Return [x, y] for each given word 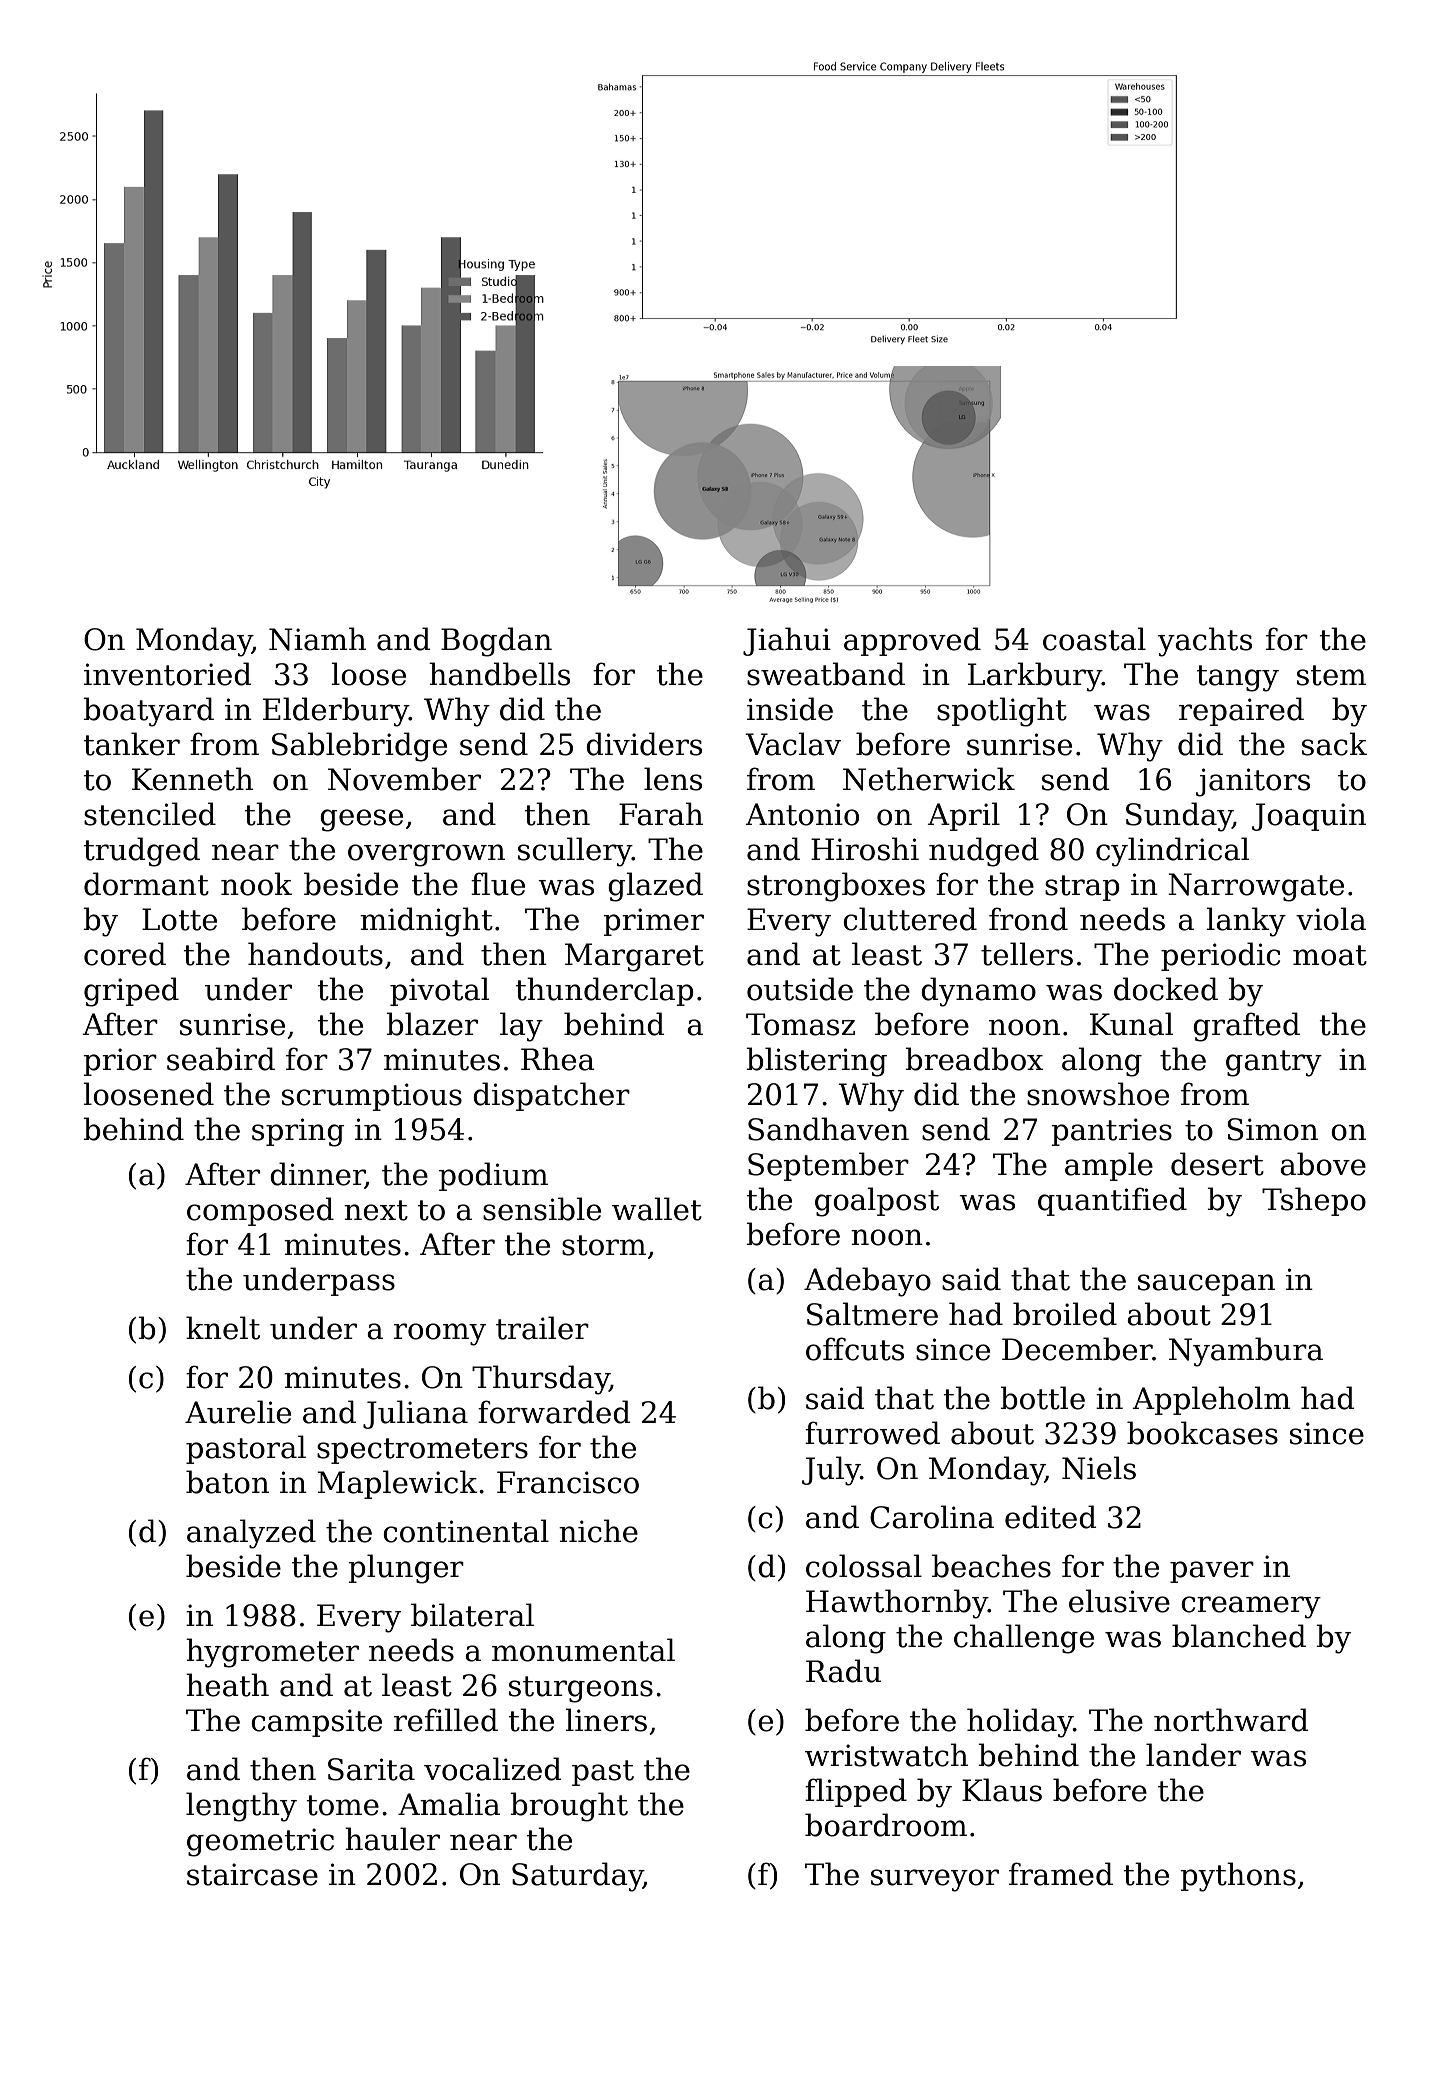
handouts [315, 954]
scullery [575, 852]
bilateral [472, 1615]
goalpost [877, 1202]
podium [493, 1176]
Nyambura [1246, 1352]
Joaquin [1309, 817]
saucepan [1206, 1285]
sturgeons [581, 1689]
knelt [223, 1328]
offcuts [855, 1349]
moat [1330, 955]
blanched [1239, 1636]
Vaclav [793, 744]
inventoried [167, 674]
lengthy [241, 1807]
